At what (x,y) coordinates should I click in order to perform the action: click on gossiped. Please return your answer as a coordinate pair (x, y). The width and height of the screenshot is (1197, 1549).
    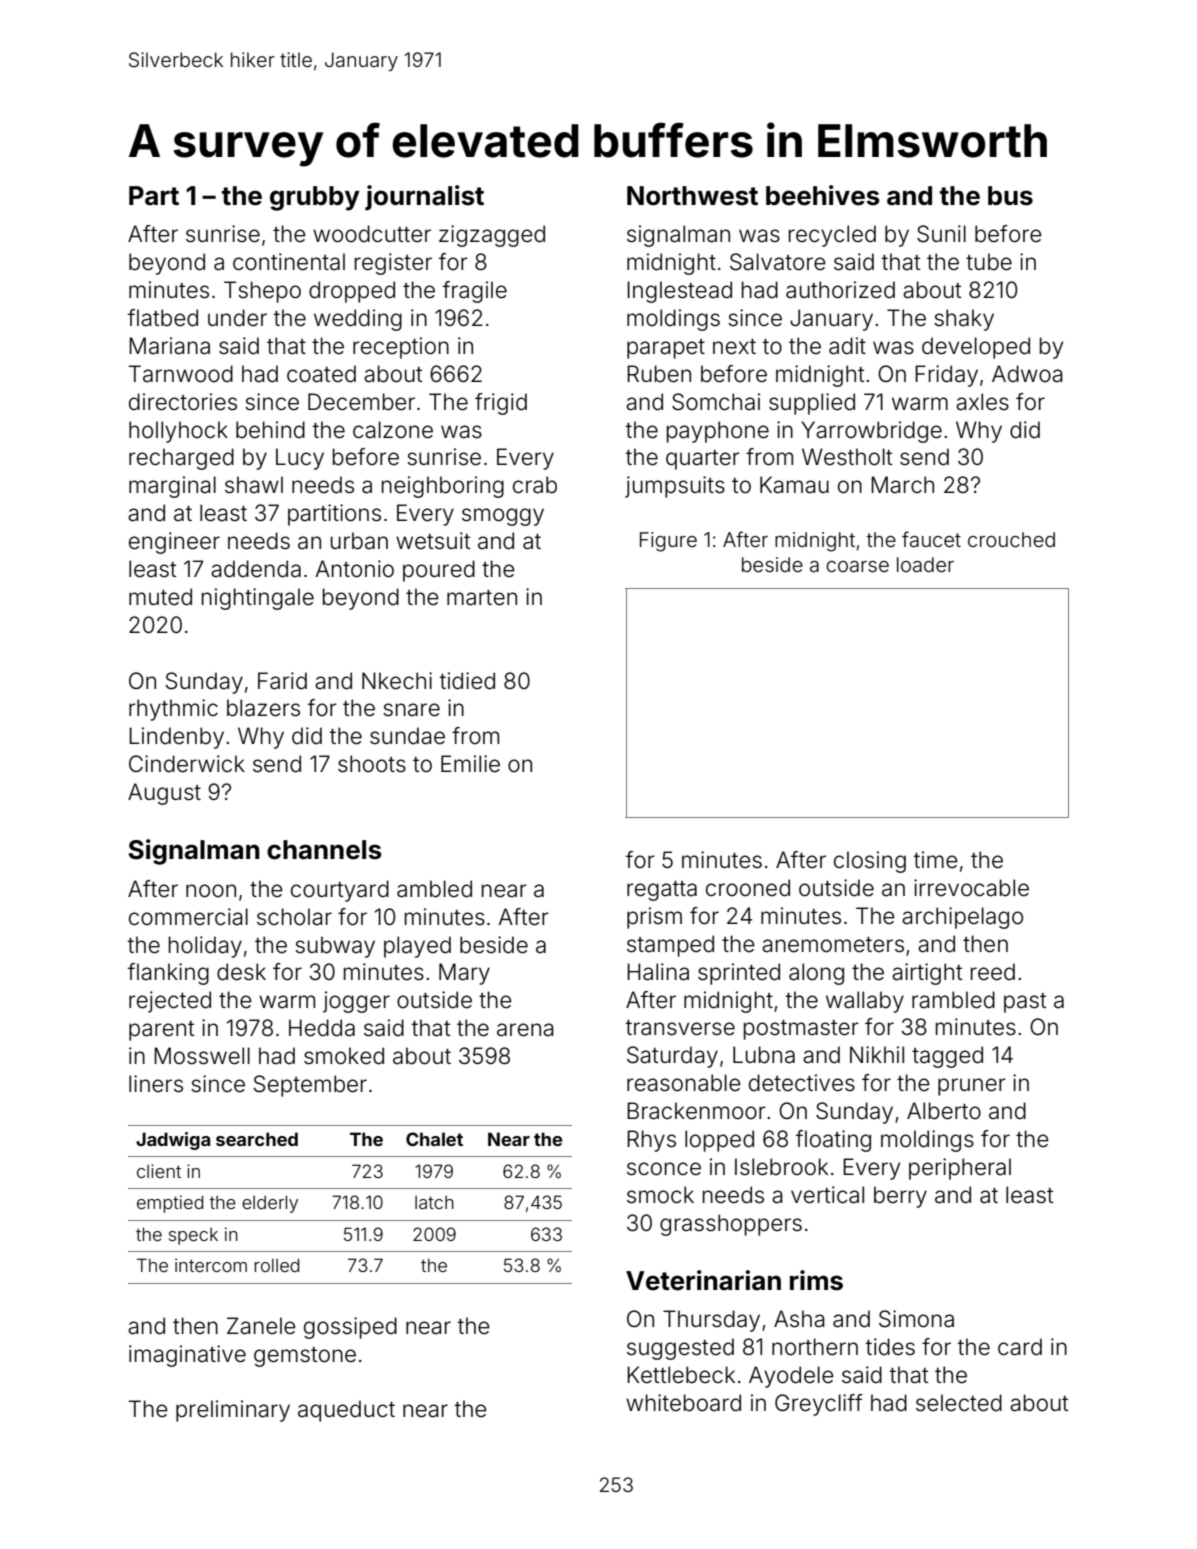
    Looking at the image, I should click on (350, 1328).
